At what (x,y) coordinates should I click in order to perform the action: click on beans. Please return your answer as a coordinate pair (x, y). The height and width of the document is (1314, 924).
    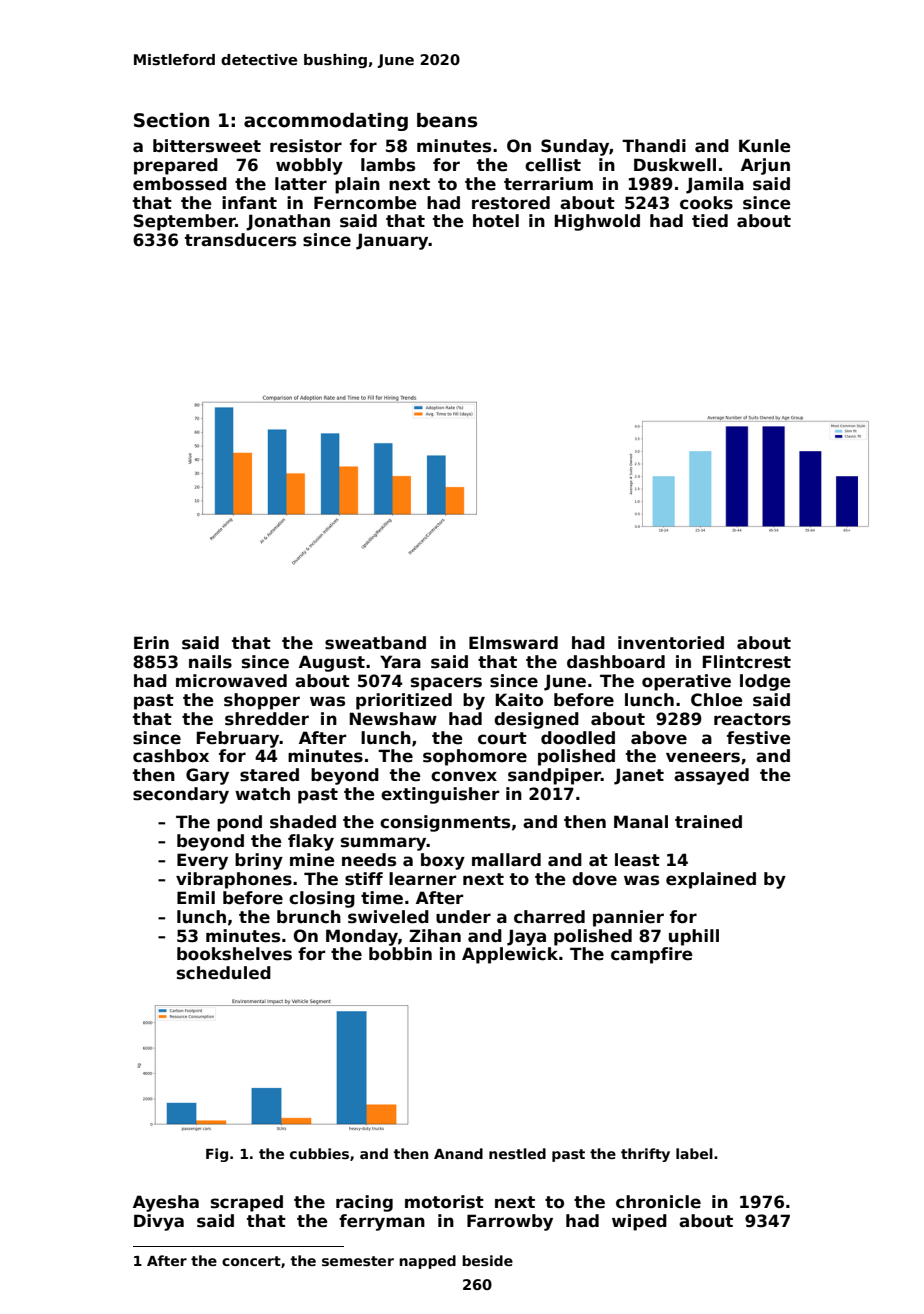
    Looking at the image, I should click on (447, 120).
